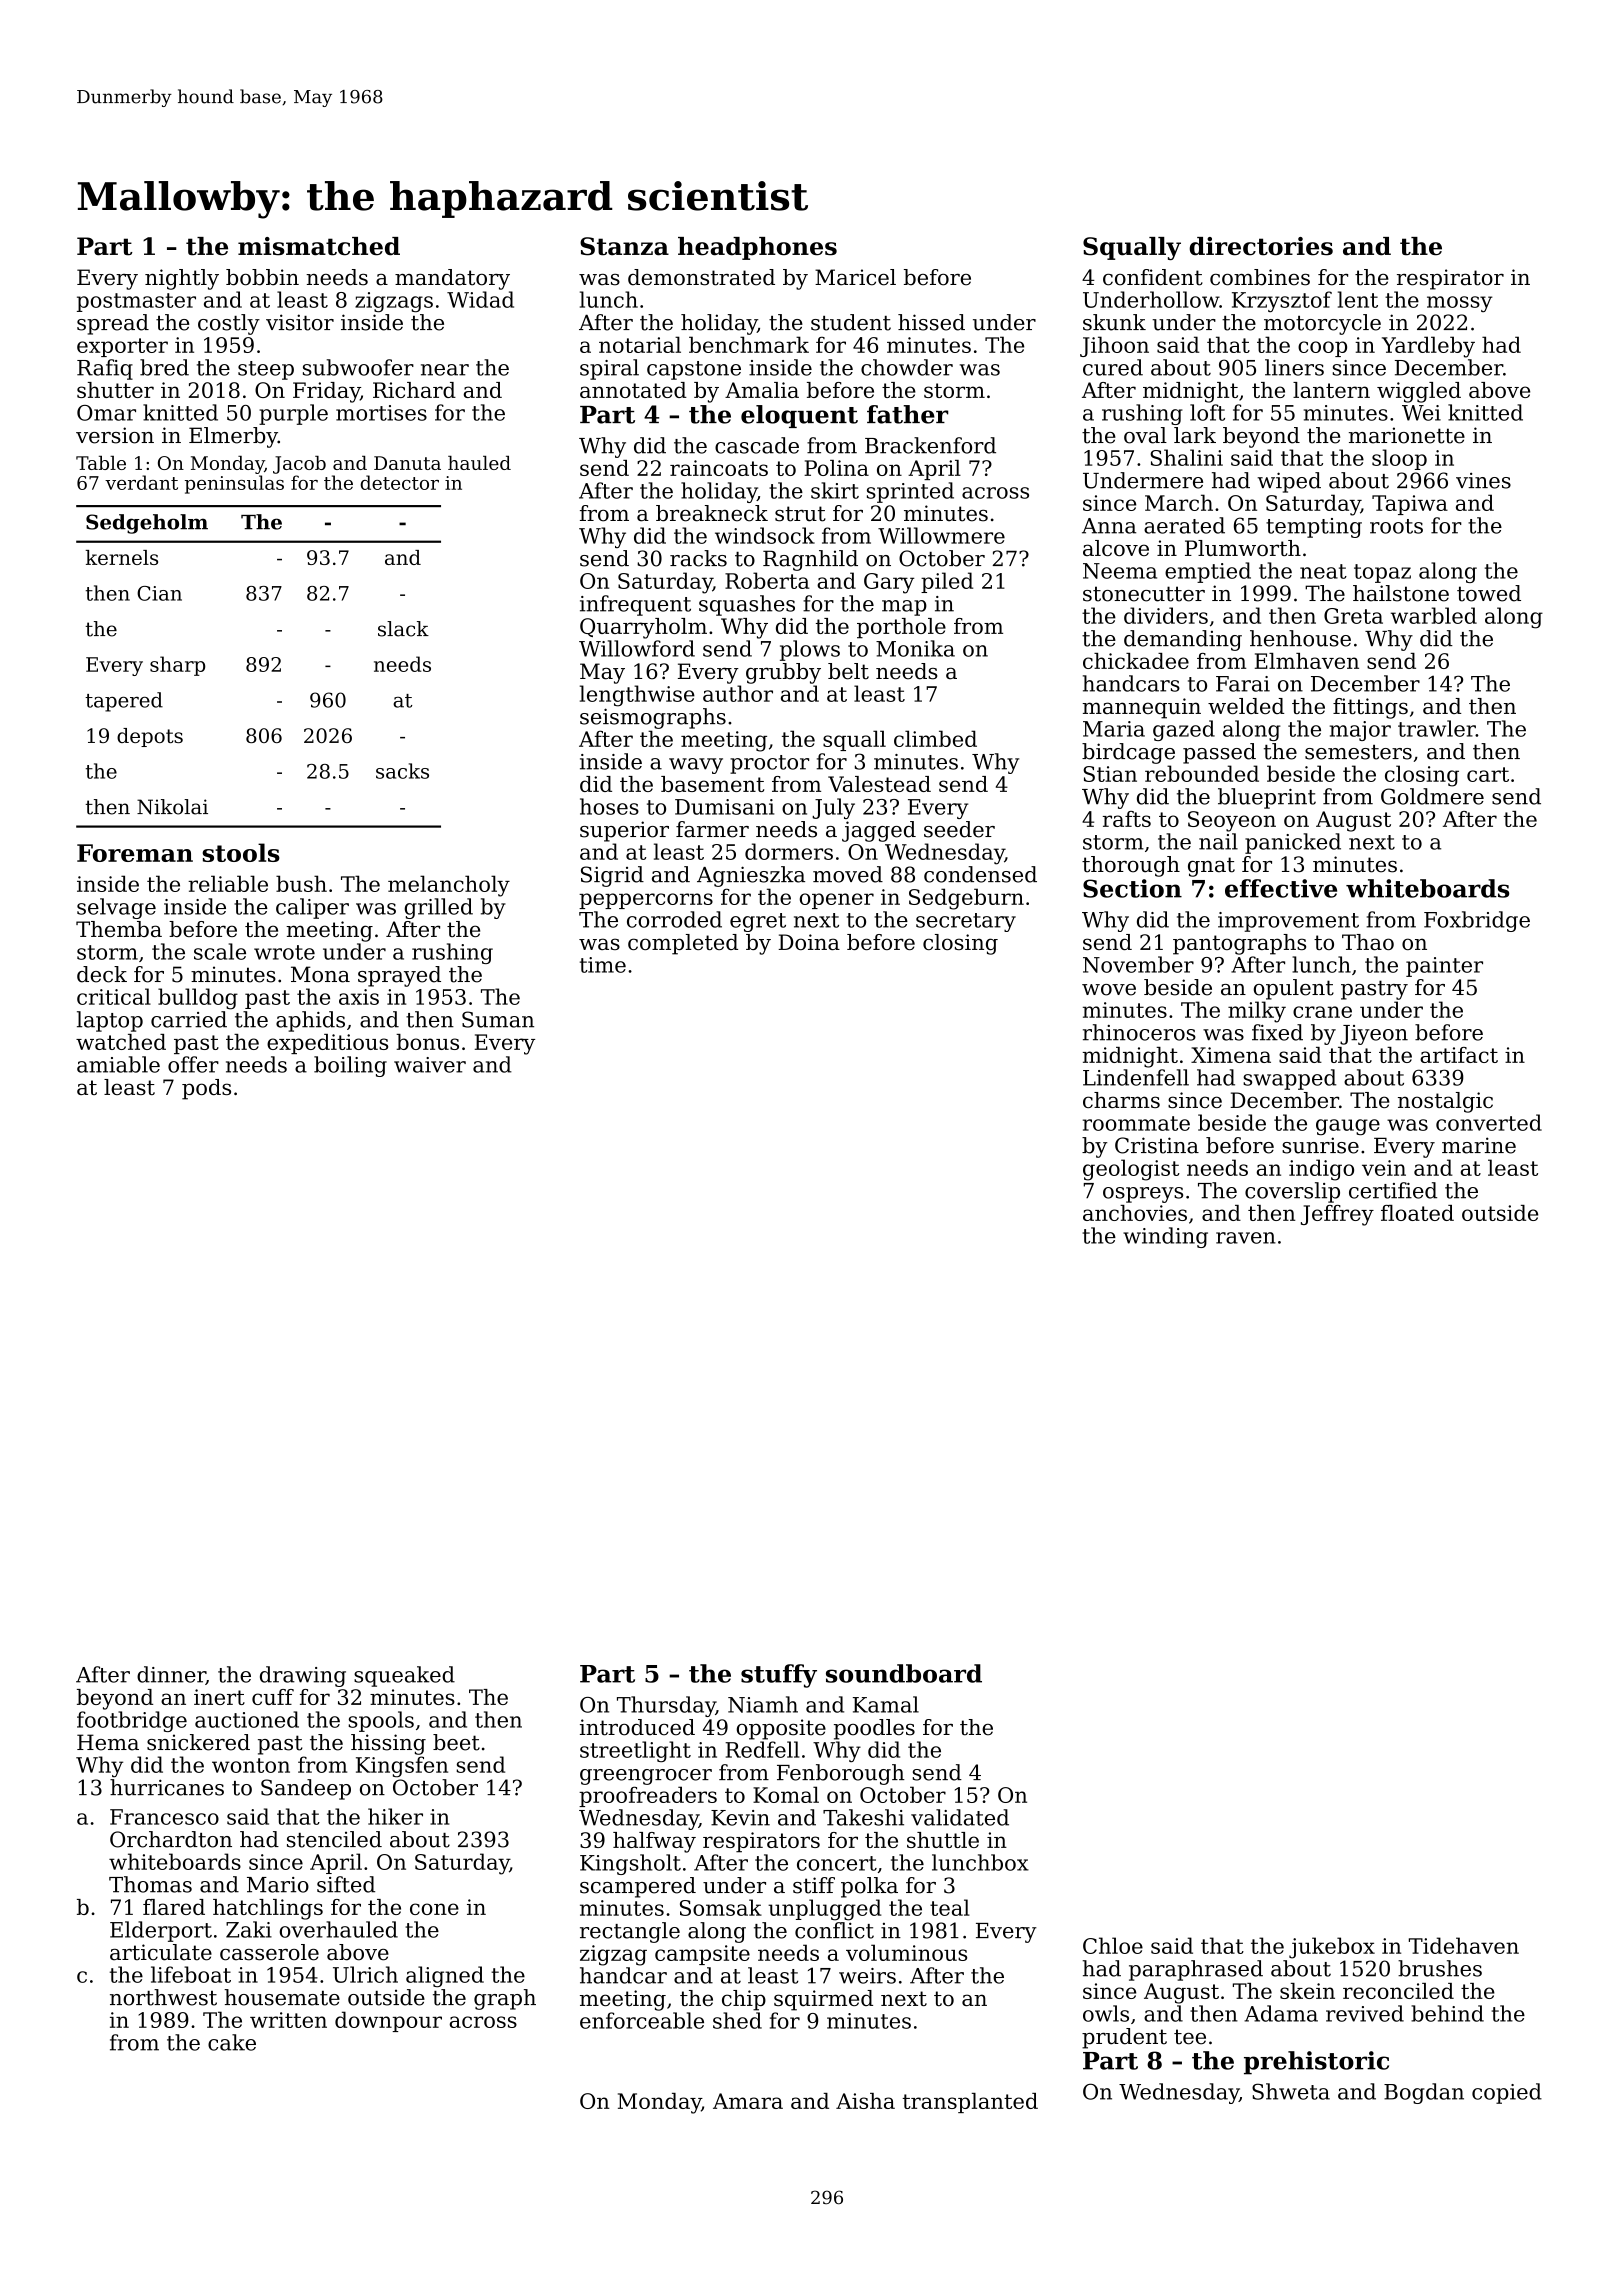  I want to click on Kamal, so click(886, 1704).
